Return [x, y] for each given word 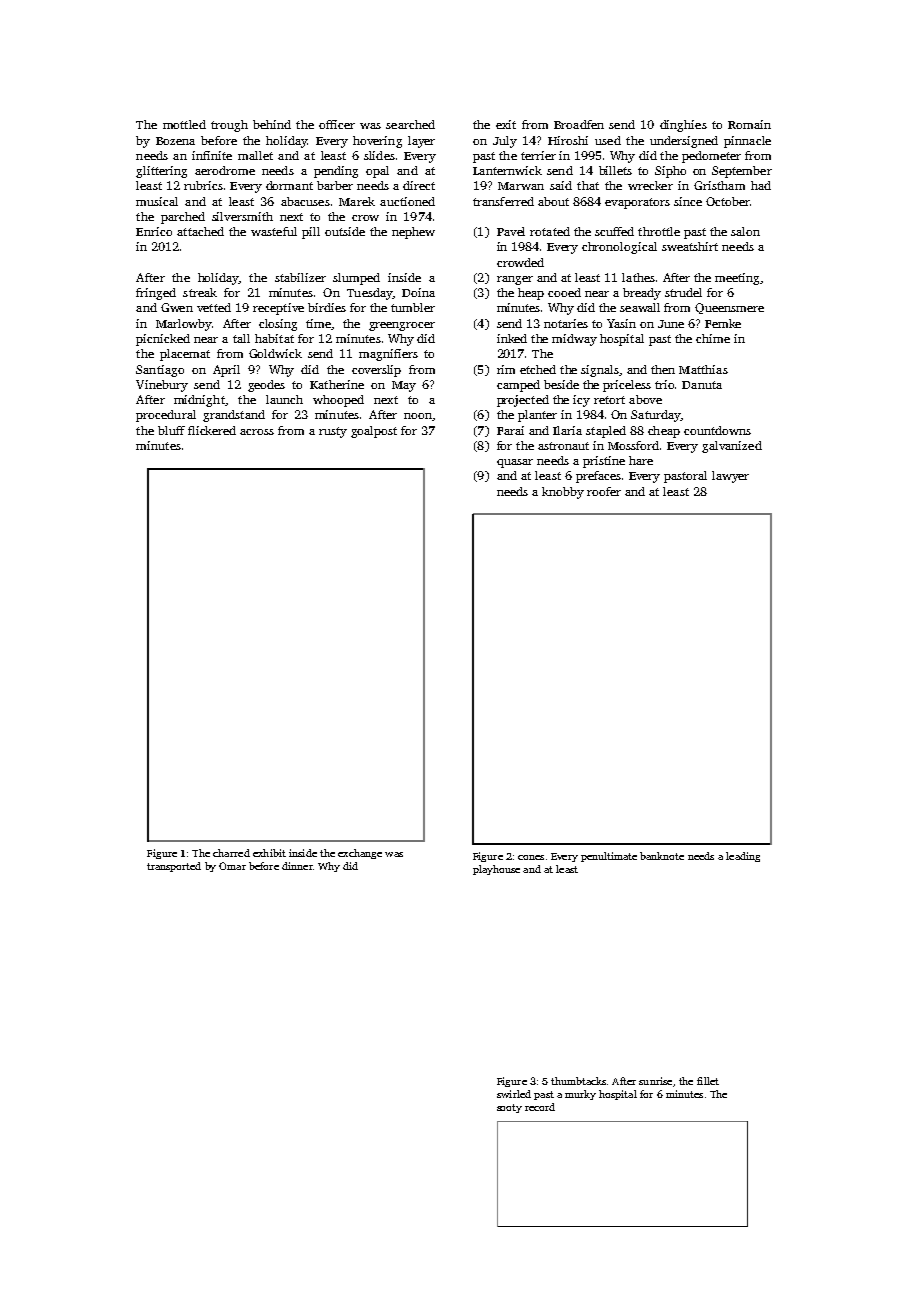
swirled [514, 1094]
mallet [255, 155]
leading [743, 857]
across [257, 432]
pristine [604, 462]
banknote [662, 856]
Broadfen [579, 124]
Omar [232, 866]
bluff [171, 430]
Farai [510, 430]
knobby [563, 493]
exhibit [269, 853]
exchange [360, 854]
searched [410, 124]
